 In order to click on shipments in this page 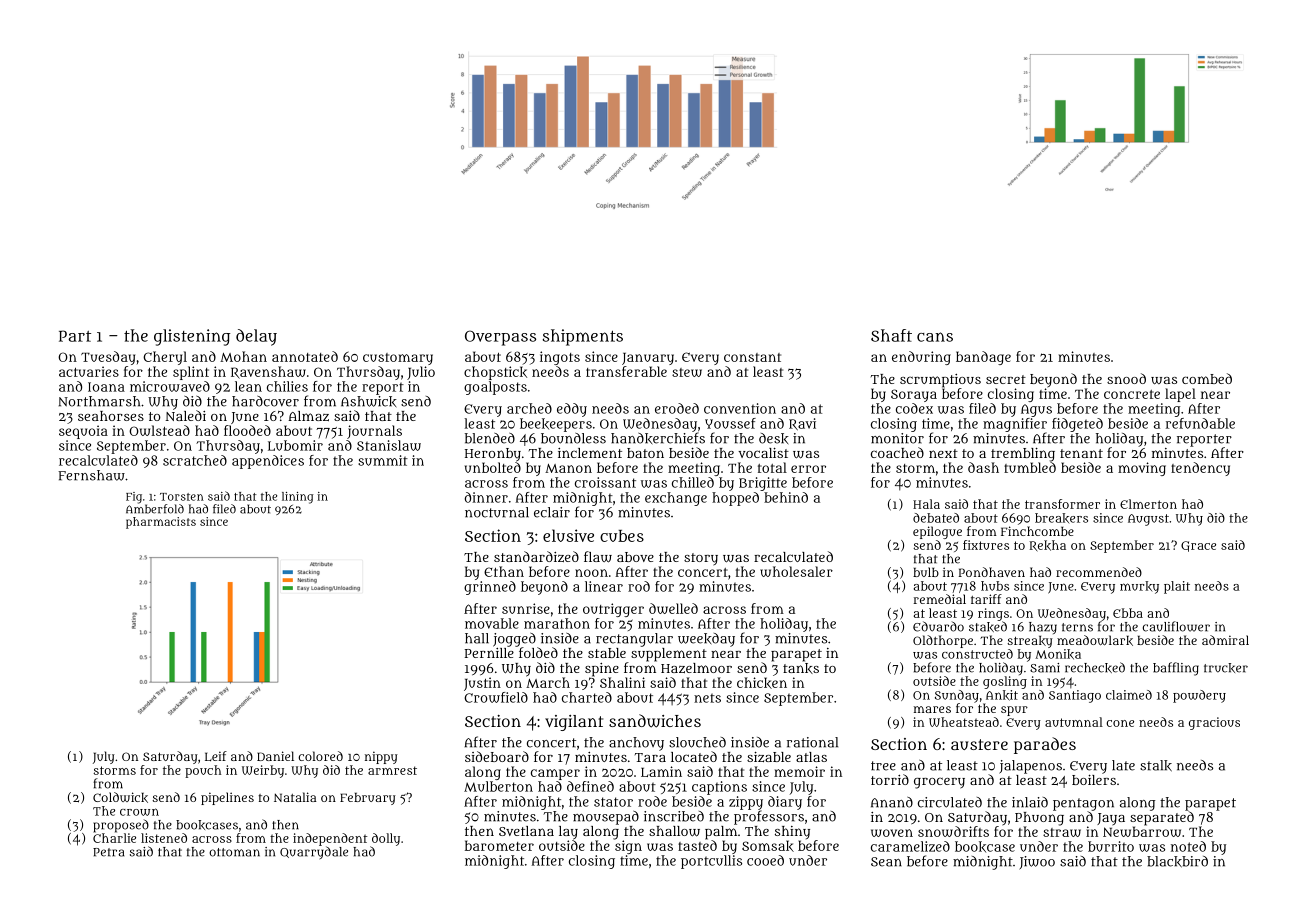, I will do `click(583, 337)`.
